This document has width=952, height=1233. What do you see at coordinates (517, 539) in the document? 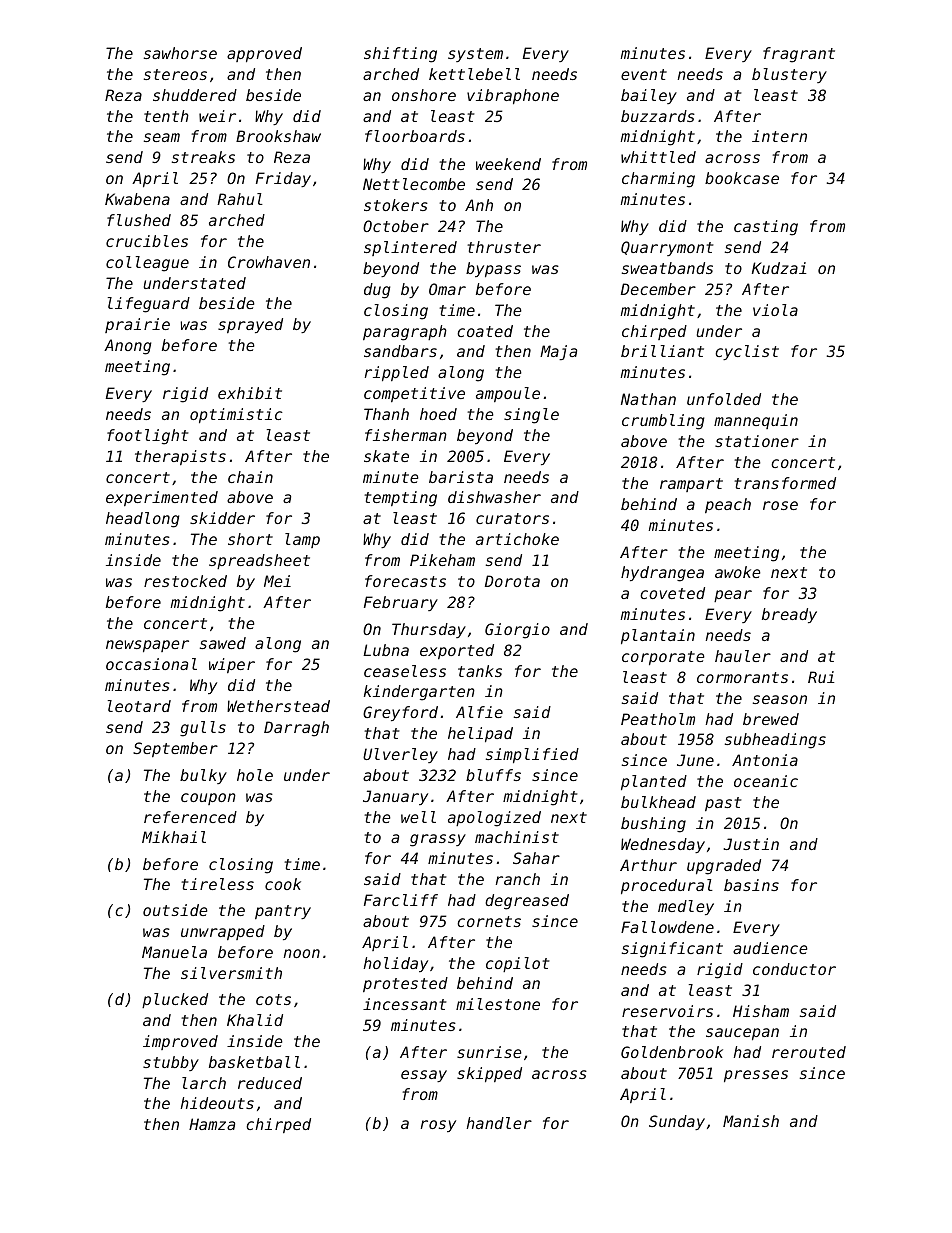
I see `artichoke` at bounding box center [517, 539].
